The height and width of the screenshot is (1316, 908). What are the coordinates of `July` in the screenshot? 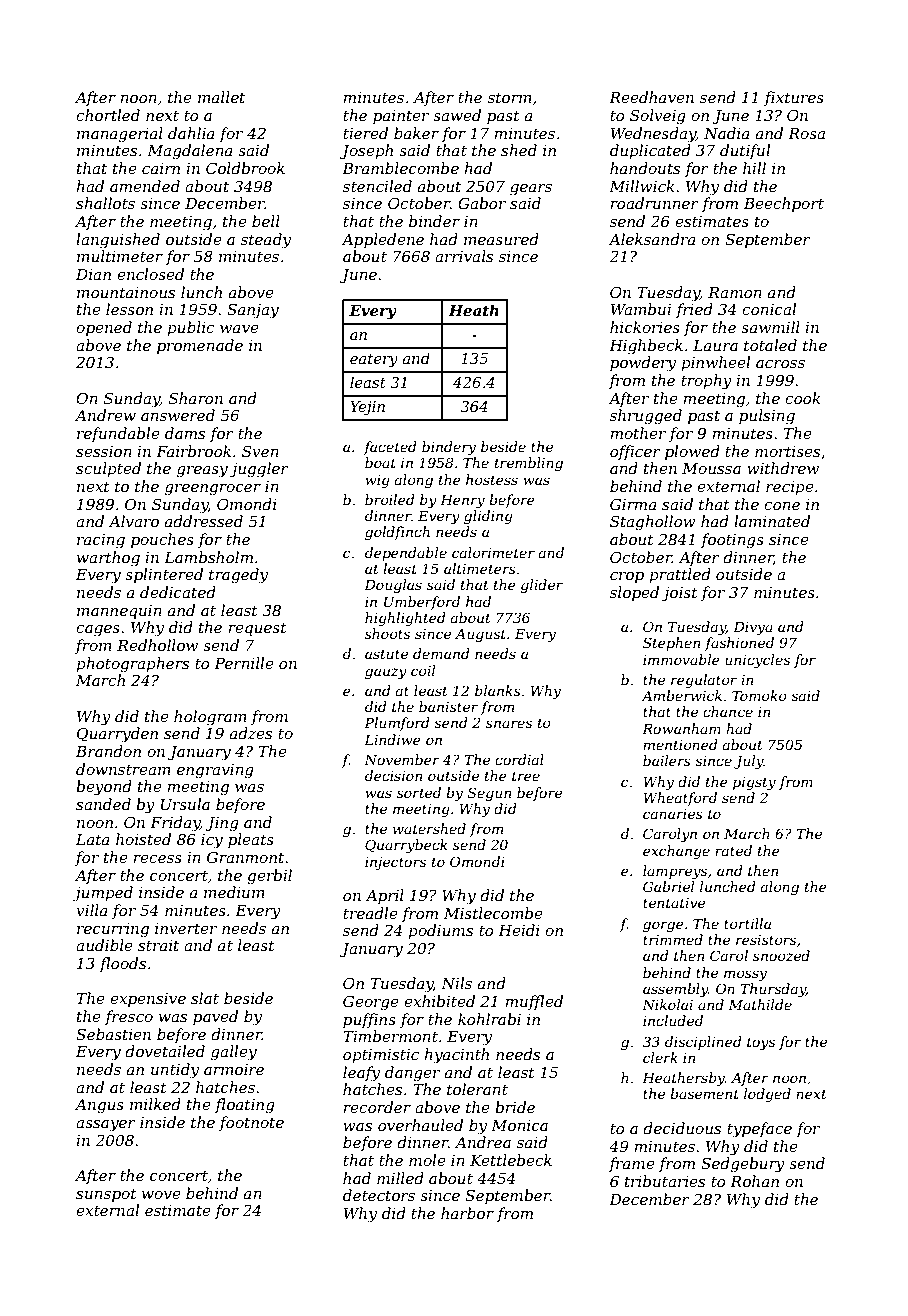 It's located at (749, 762).
